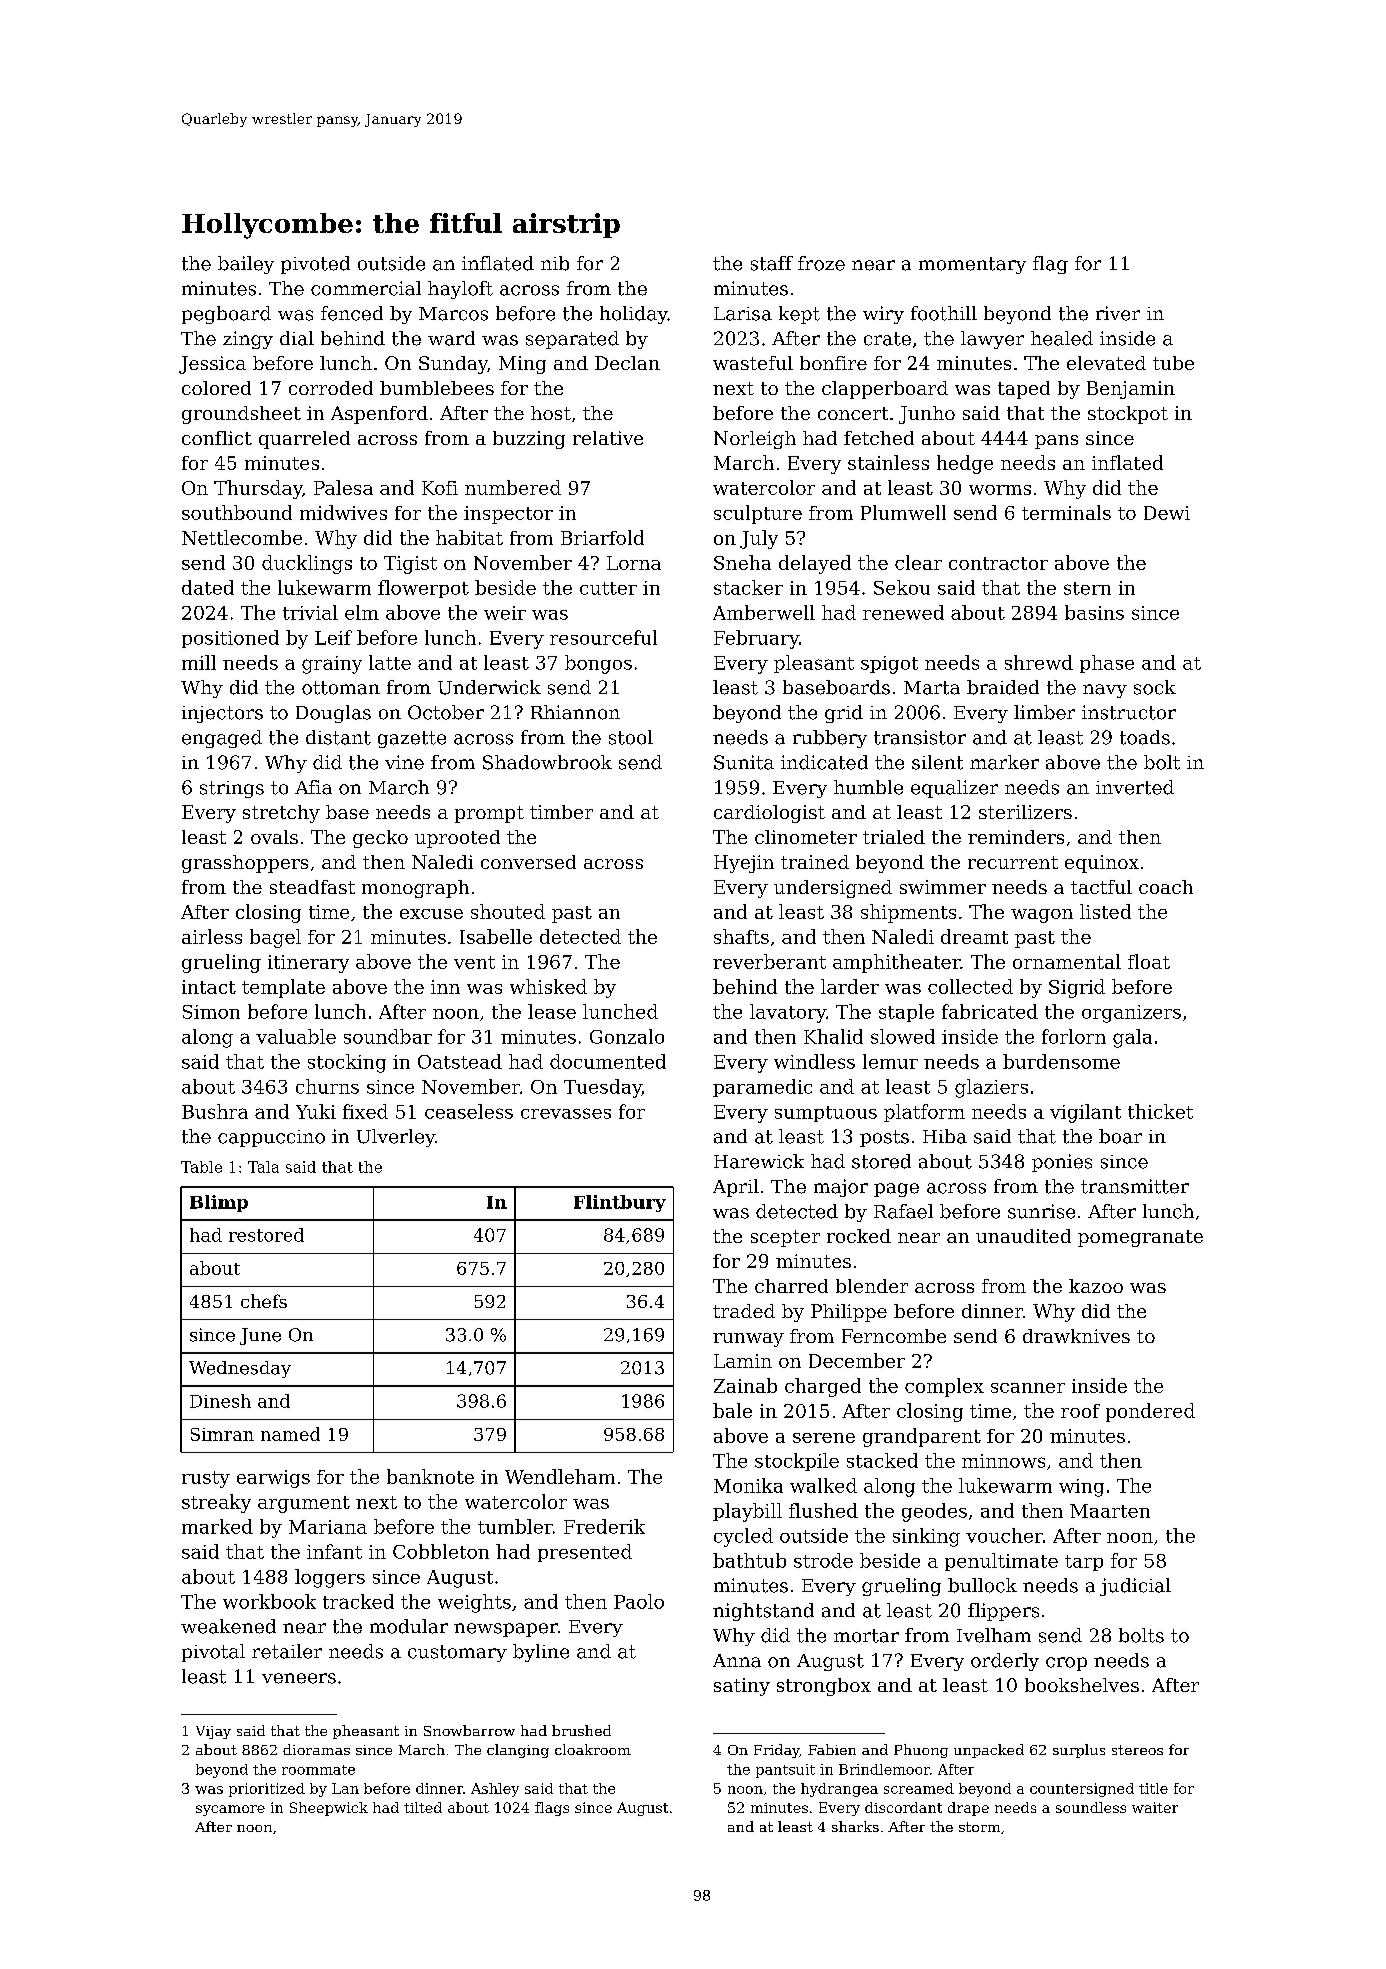  I want to click on June, so click(260, 1336).
